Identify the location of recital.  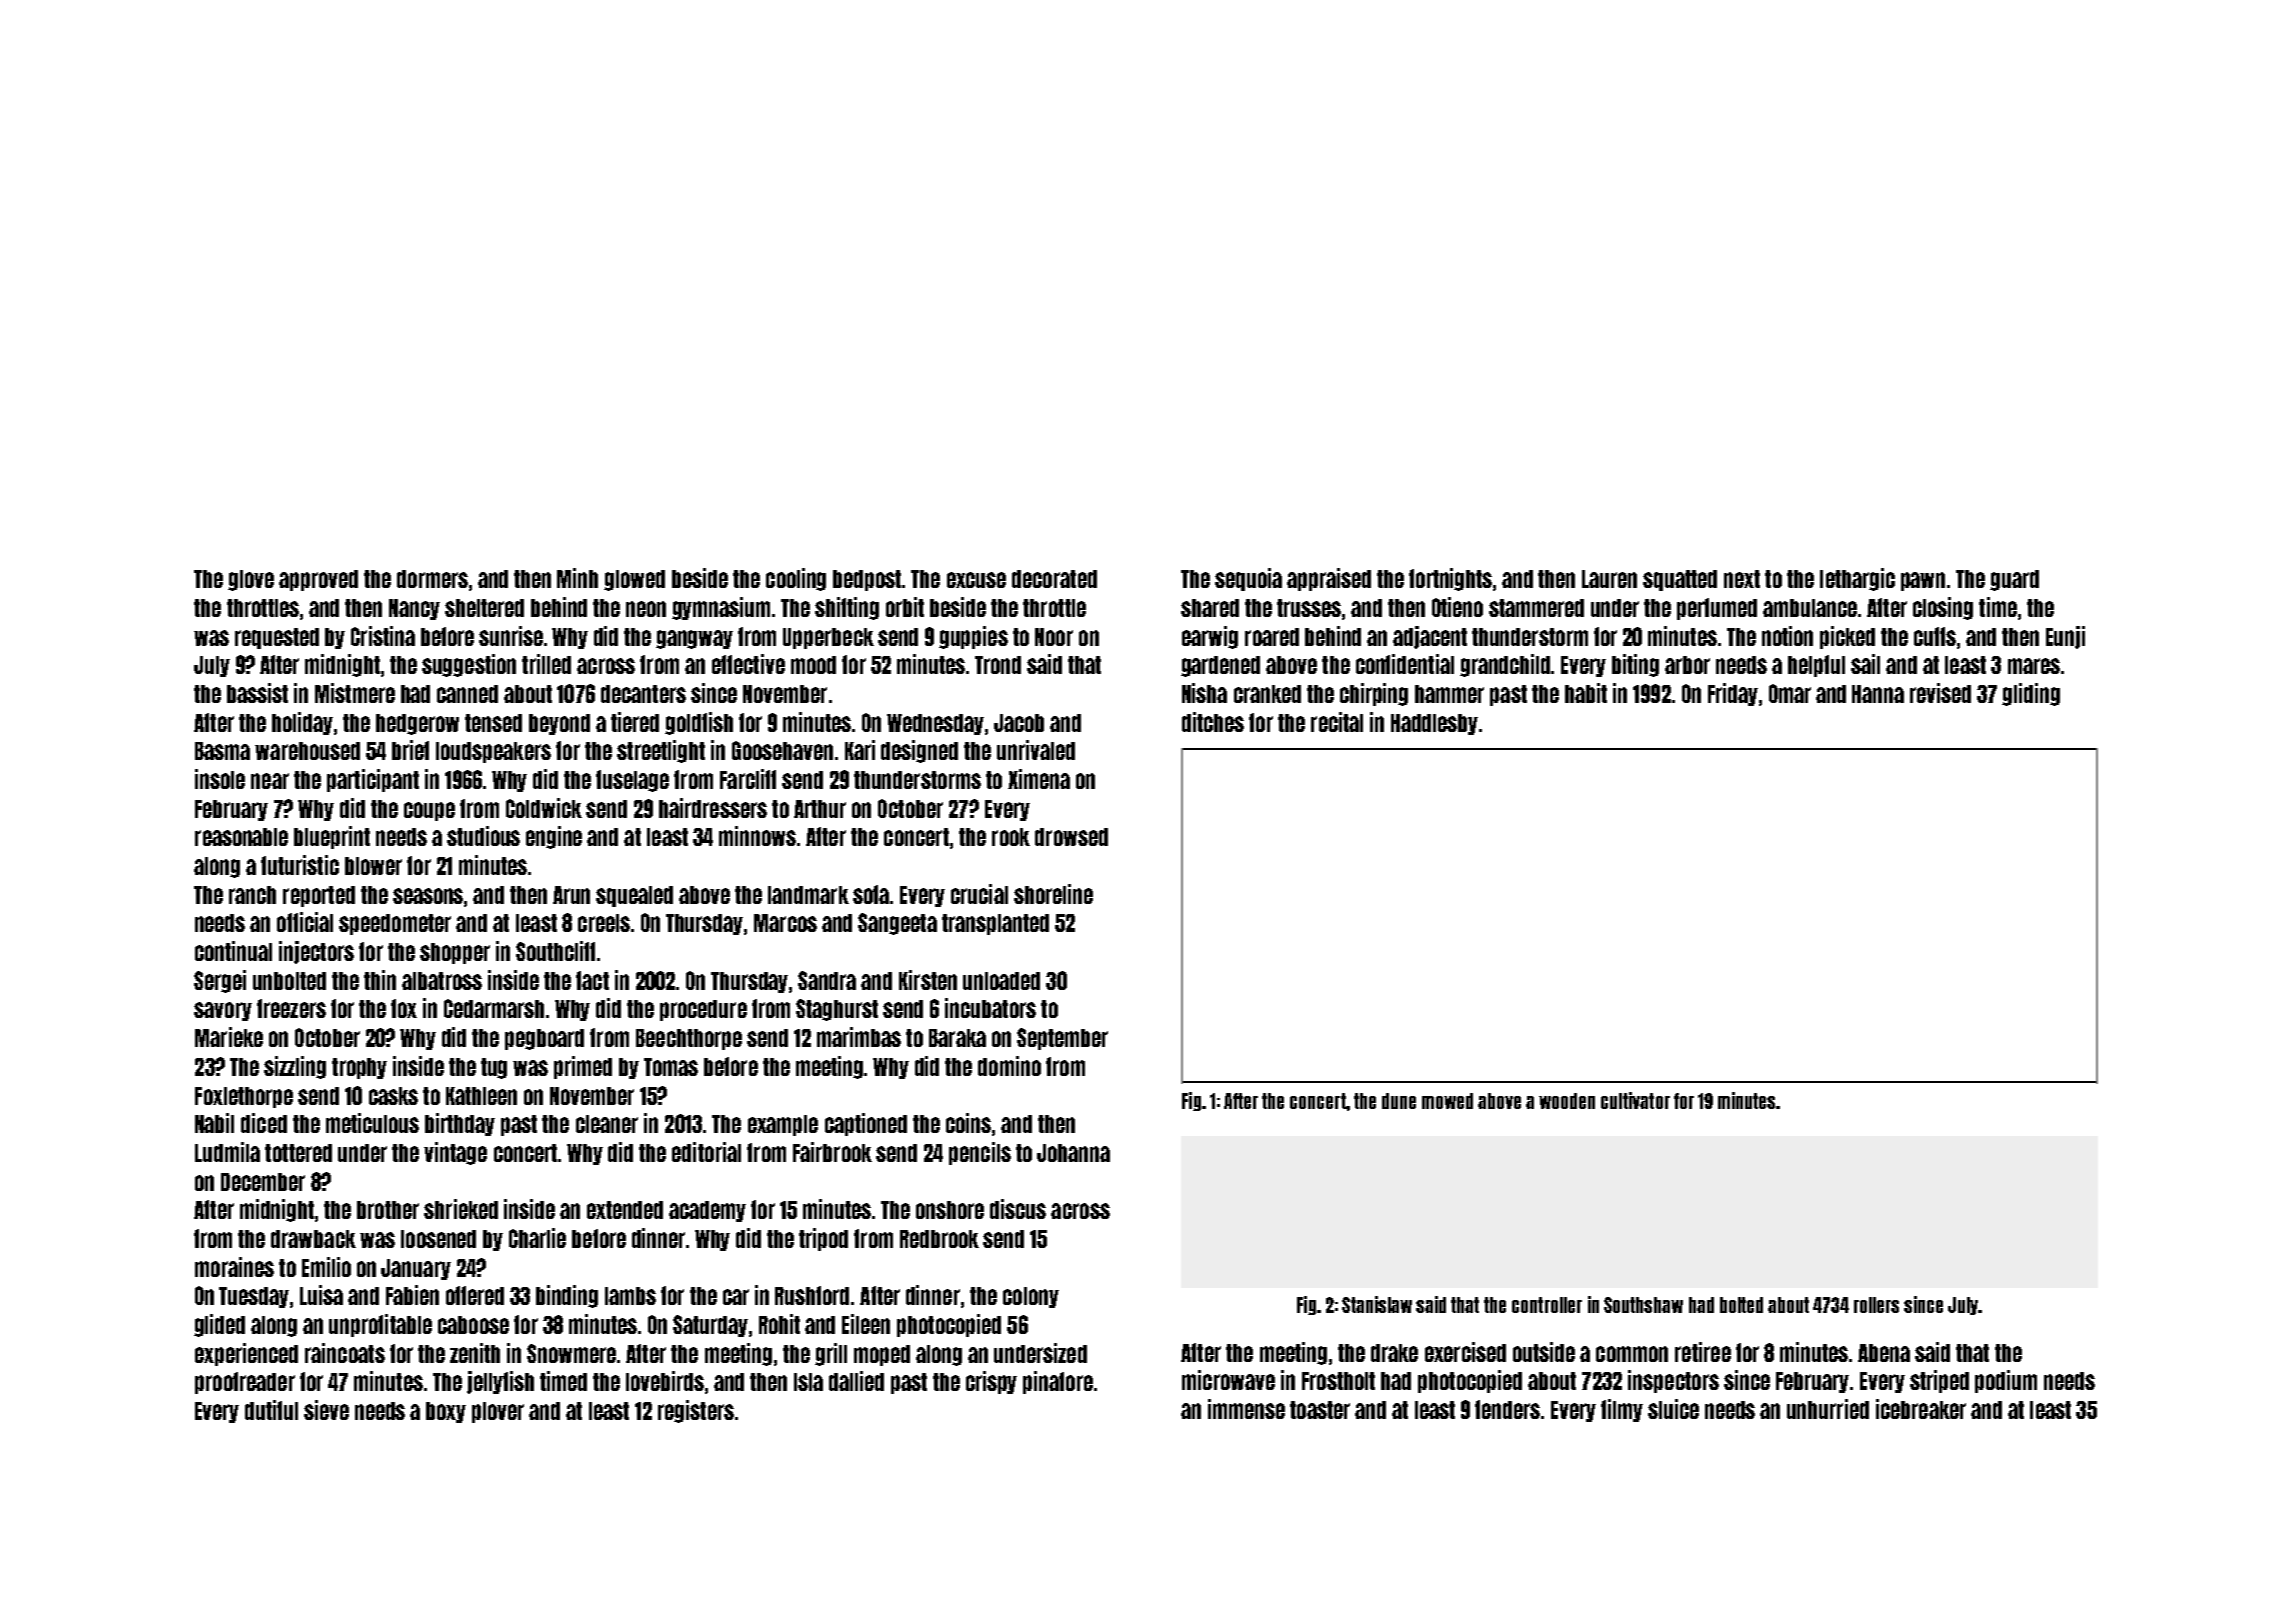
(1337, 722).
